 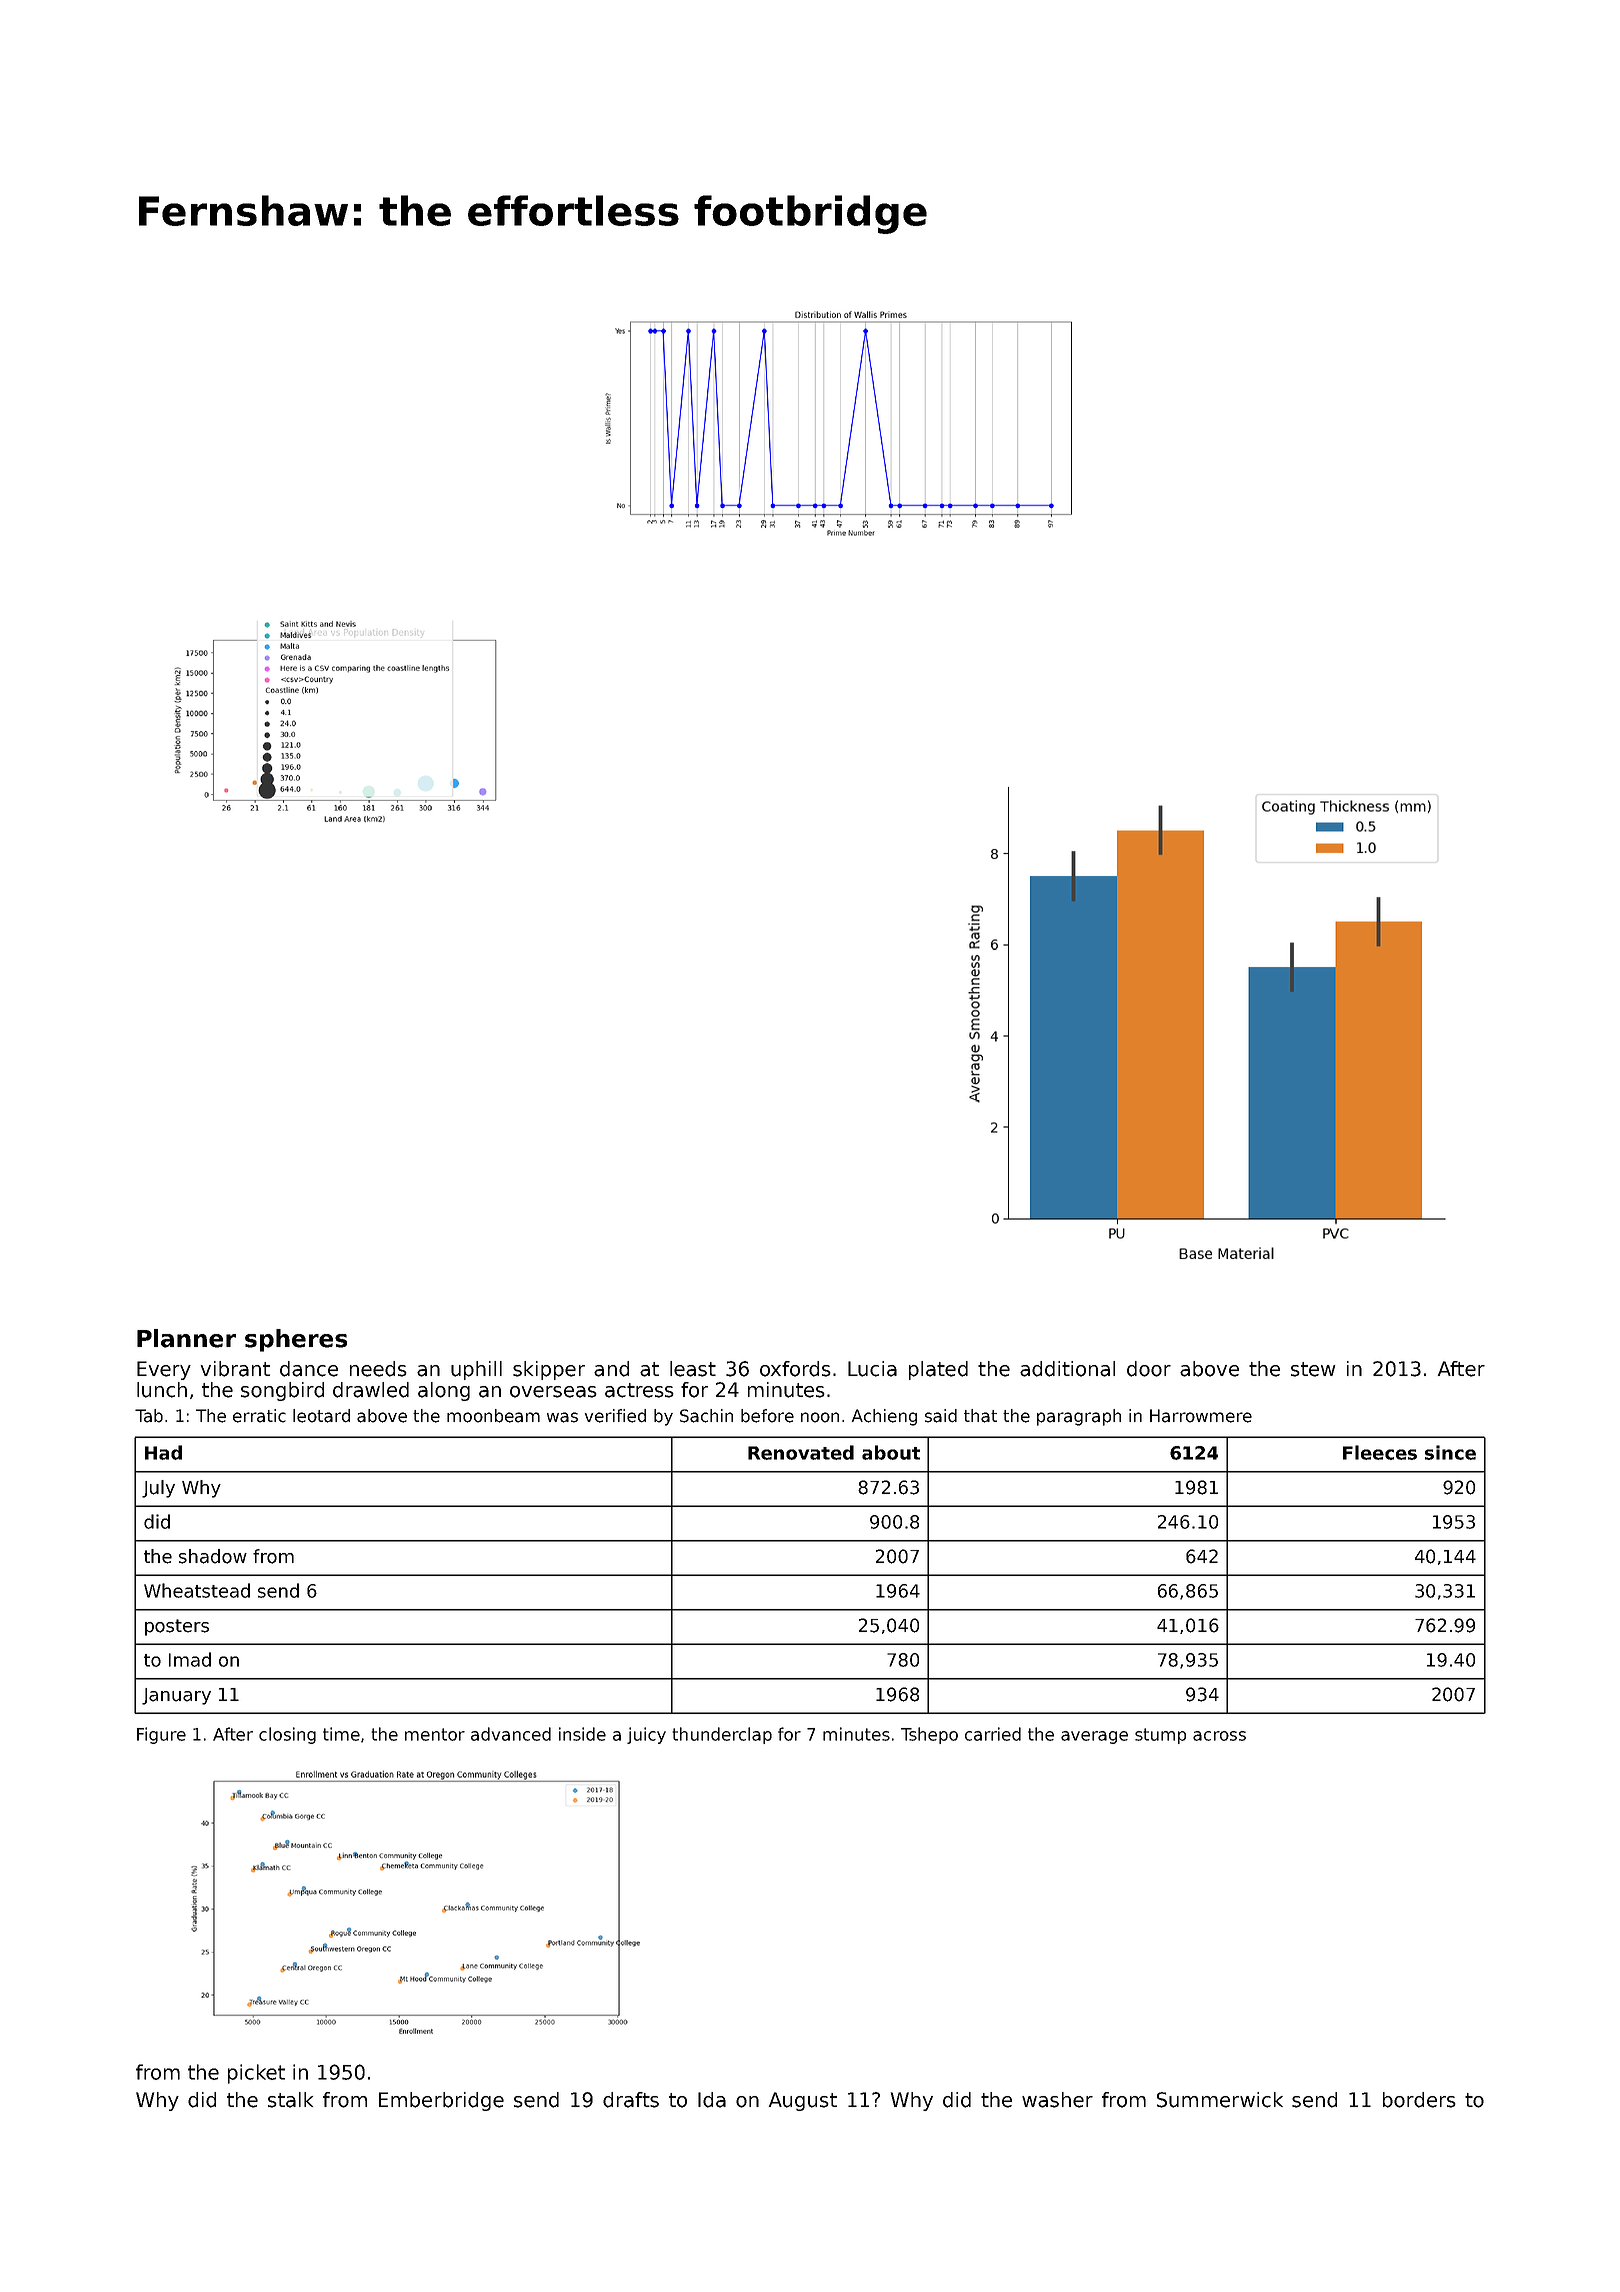 I want to click on least, so click(x=693, y=1369).
